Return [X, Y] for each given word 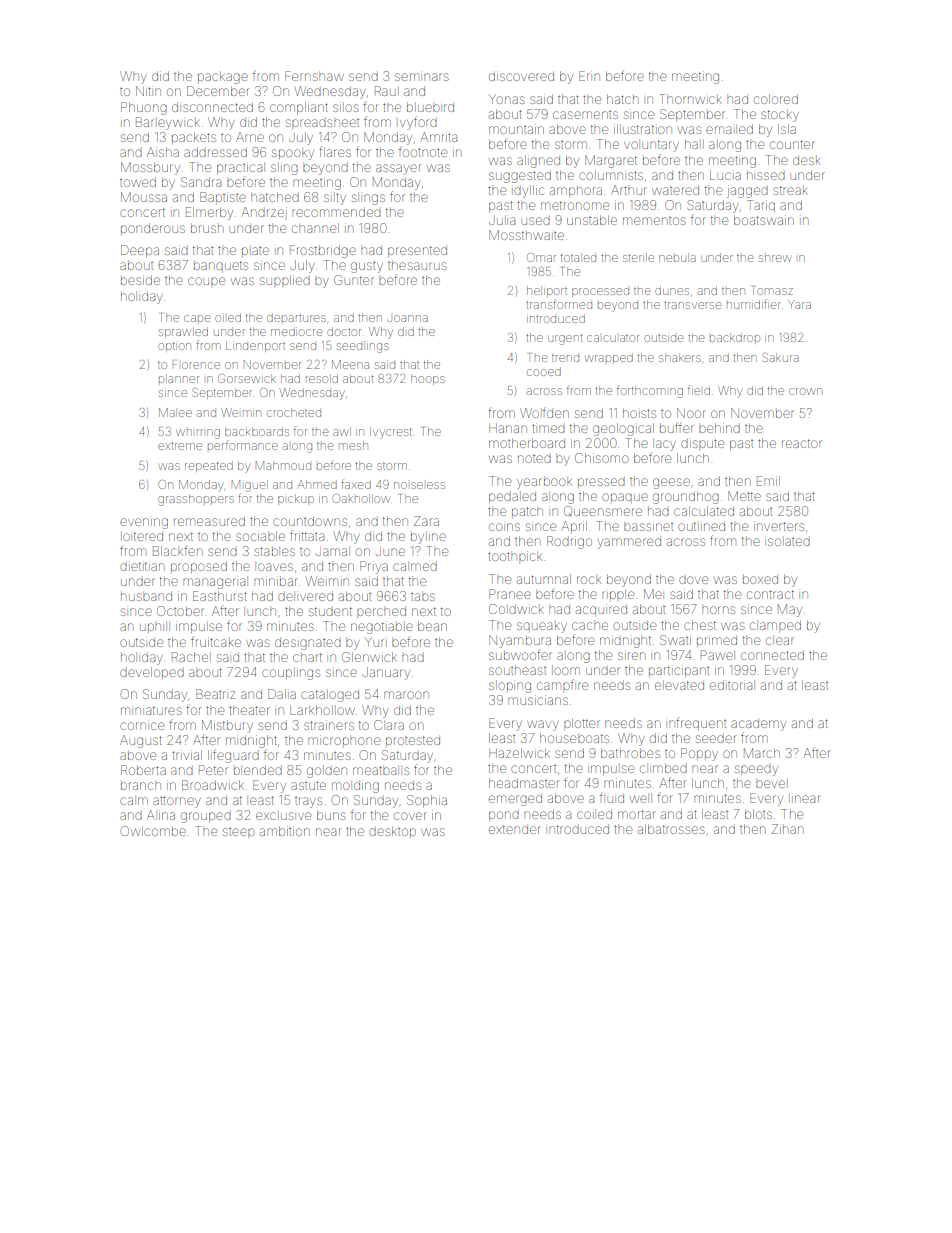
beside [140, 280]
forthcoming [650, 391]
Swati [675, 640]
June [390, 552]
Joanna [407, 318]
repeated [209, 467]
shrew [775, 257]
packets [194, 137]
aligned [538, 161]
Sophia [427, 801]
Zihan [787, 829]
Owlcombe [153, 831]
